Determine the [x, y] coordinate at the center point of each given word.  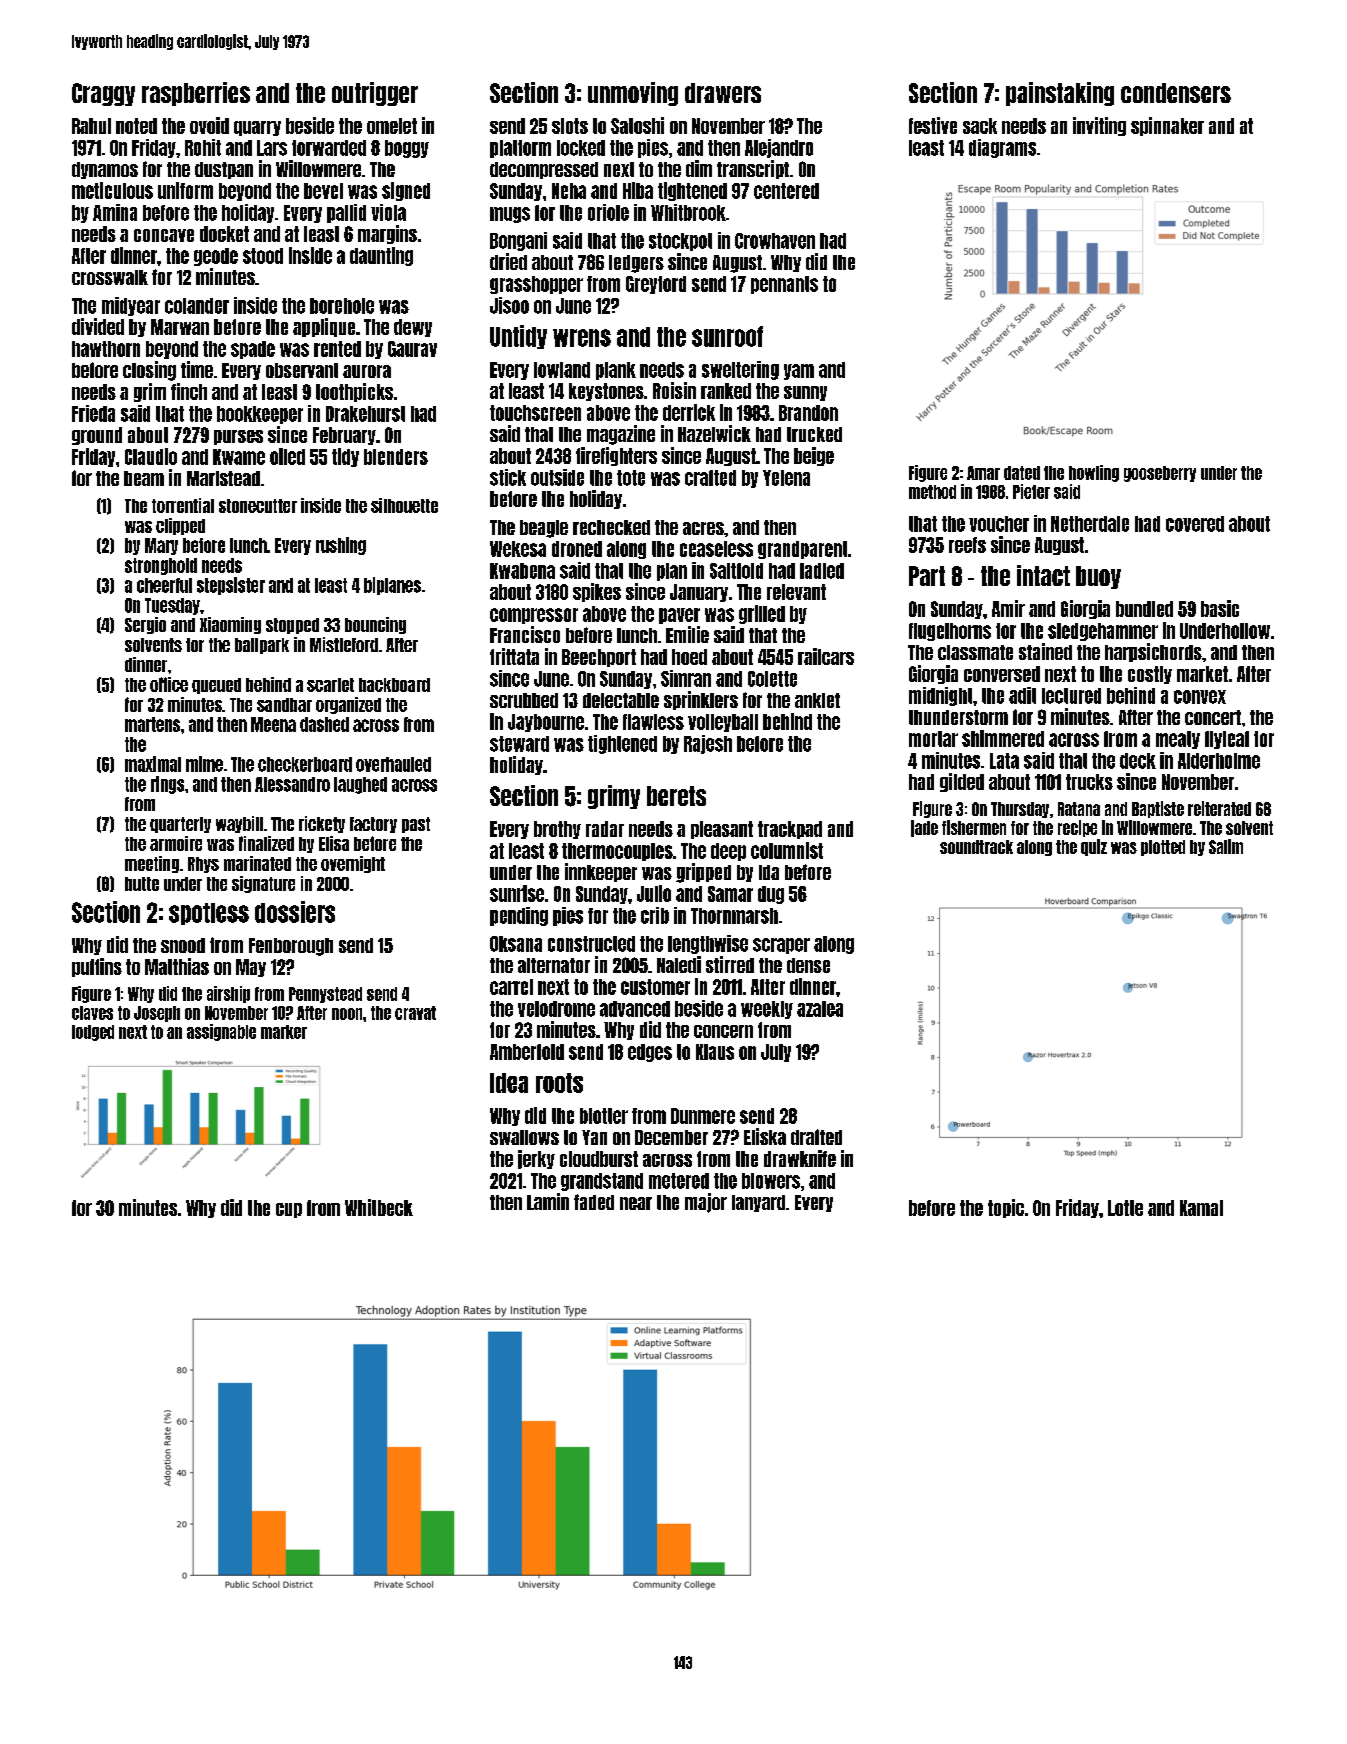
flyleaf [1227, 740]
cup [289, 1210]
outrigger [375, 94]
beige [814, 456]
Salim [1226, 846]
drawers [723, 93]
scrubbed [524, 700]
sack [980, 126]
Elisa [334, 843]
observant [302, 370]
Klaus [715, 1052]
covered [1195, 524]
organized [348, 705]
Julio [654, 893]
